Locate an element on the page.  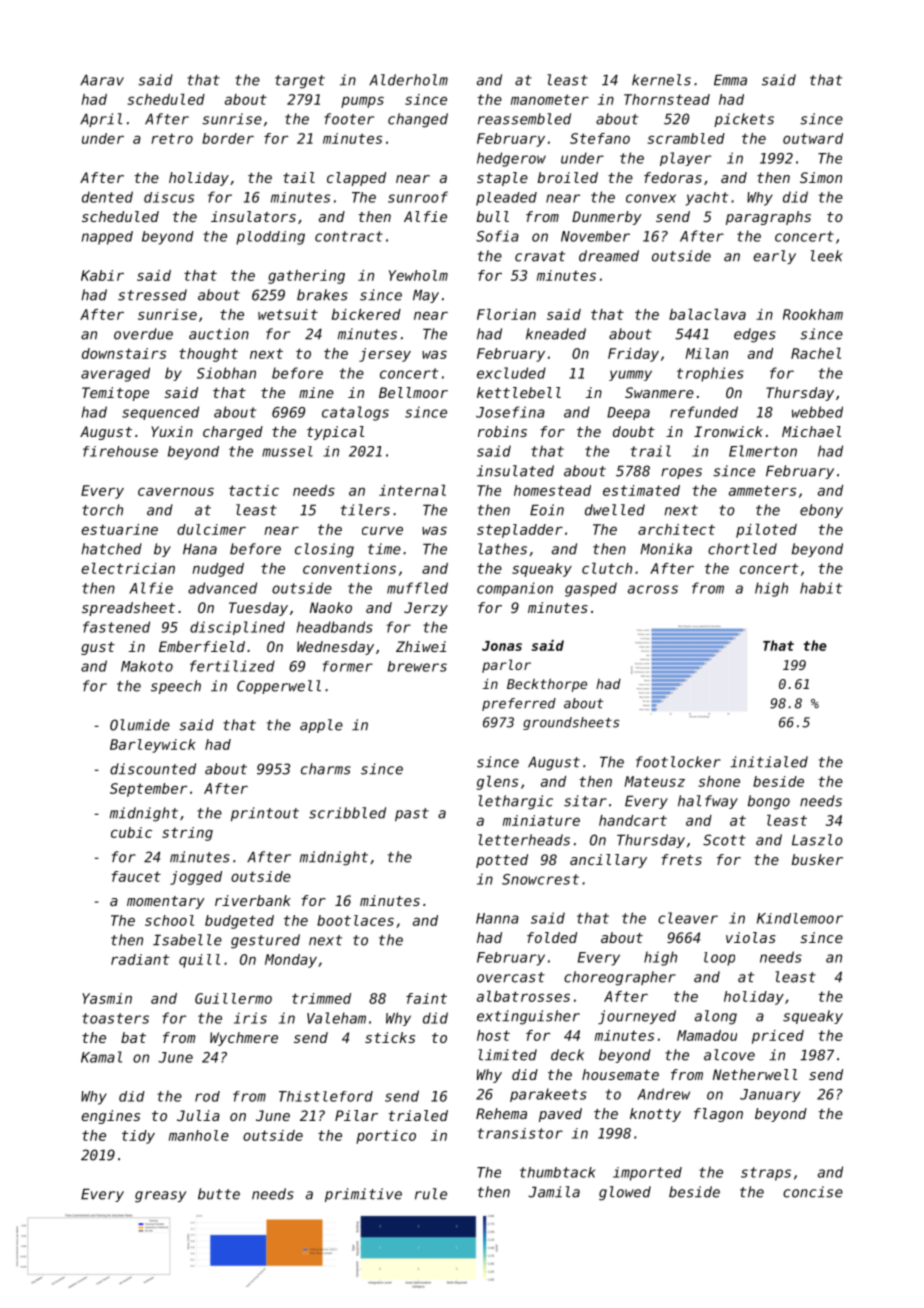
changed is located at coordinates (418, 120).
